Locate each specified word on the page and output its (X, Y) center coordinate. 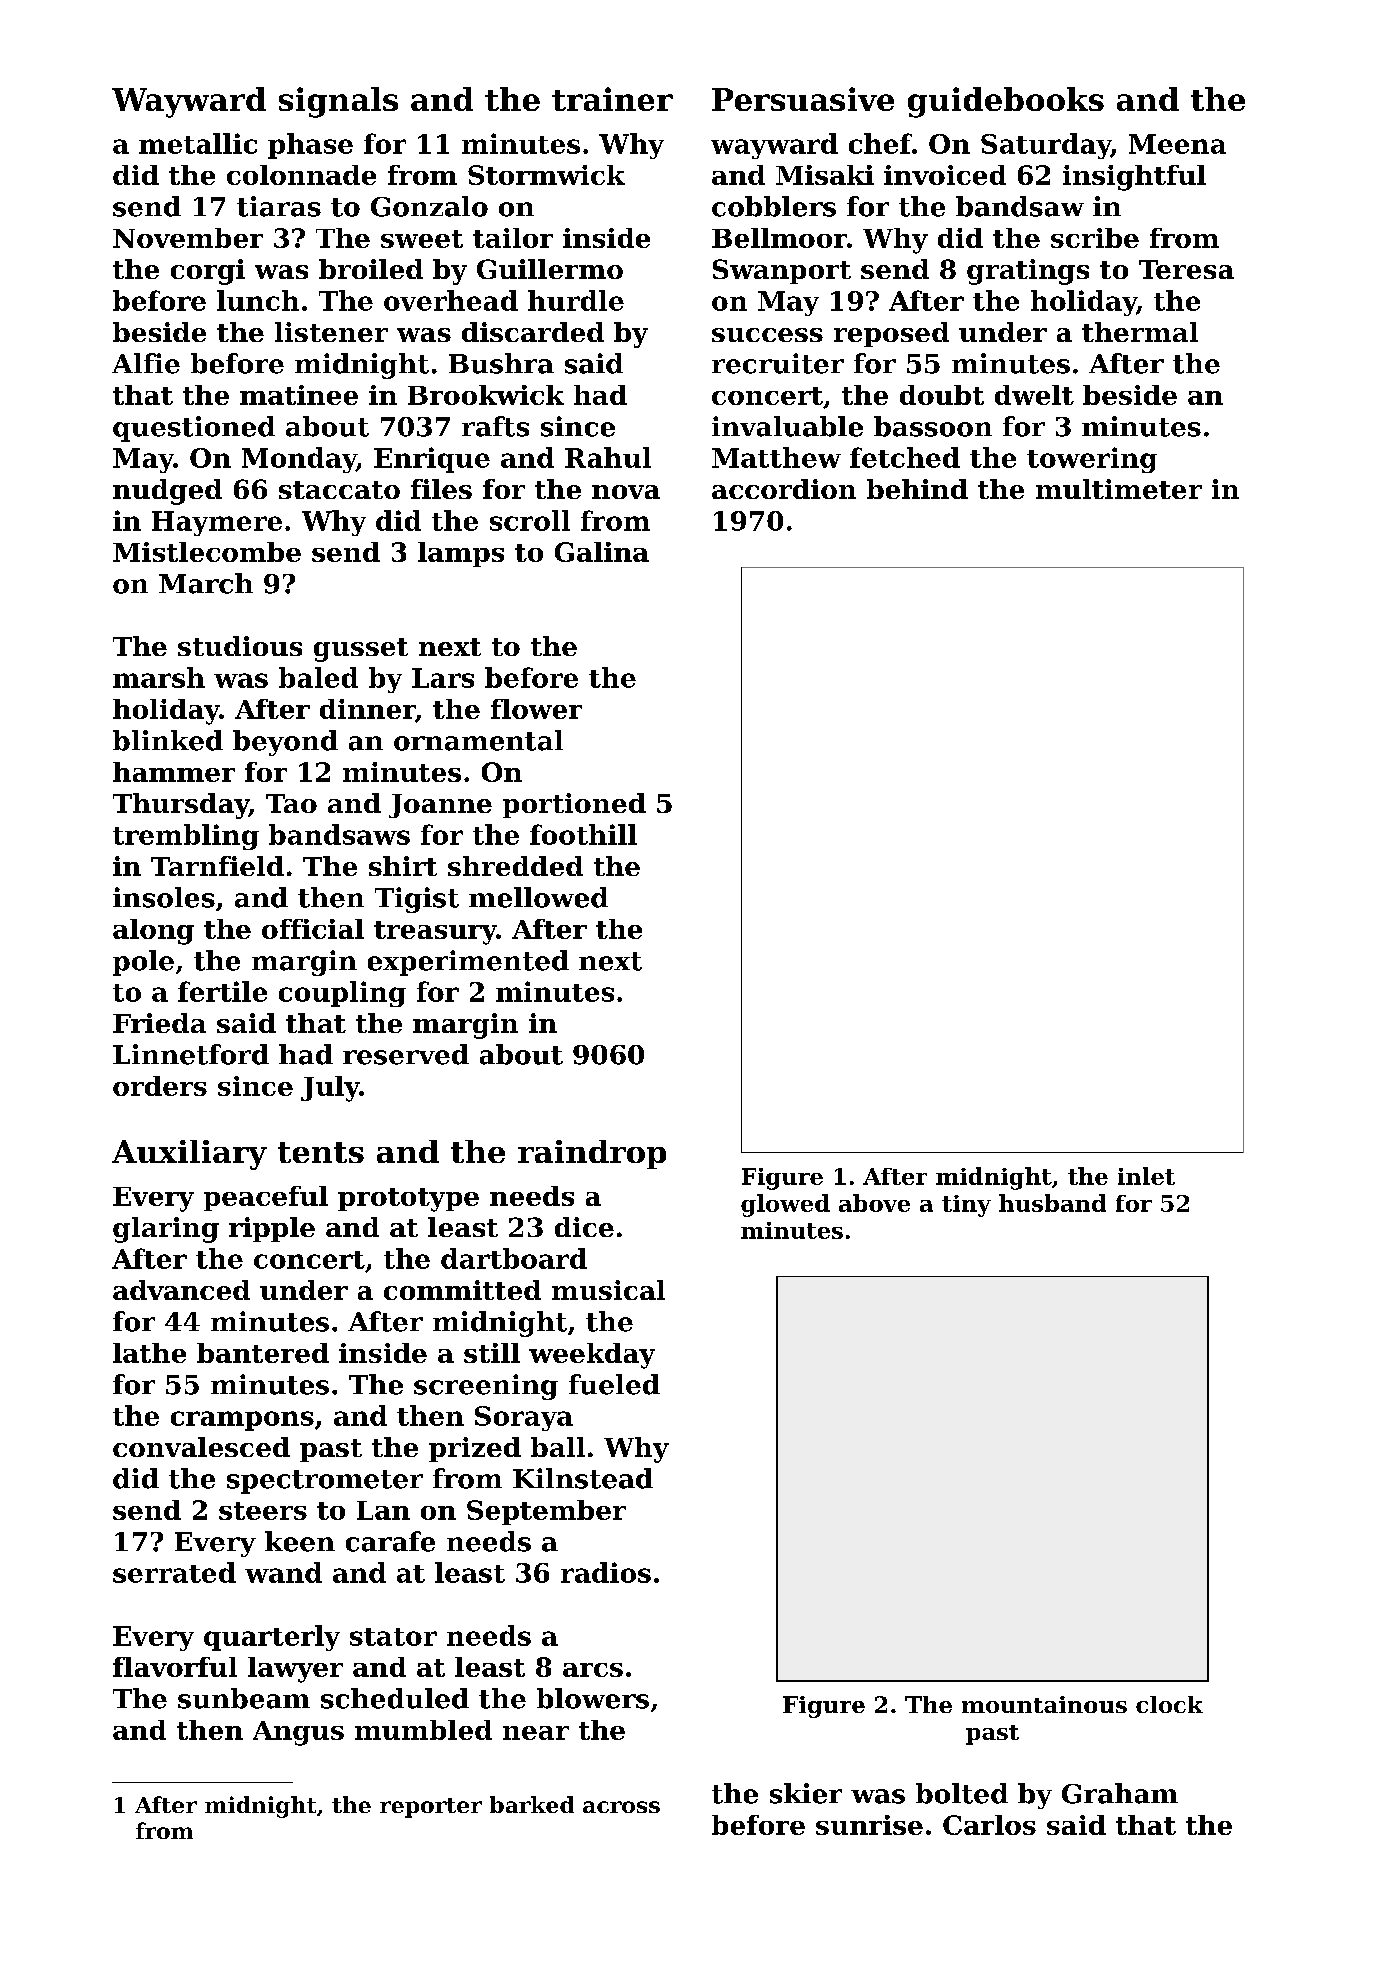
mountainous (1044, 1704)
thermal (1140, 332)
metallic (198, 143)
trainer (612, 99)
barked (532, 1804)
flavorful (175, 1667)
